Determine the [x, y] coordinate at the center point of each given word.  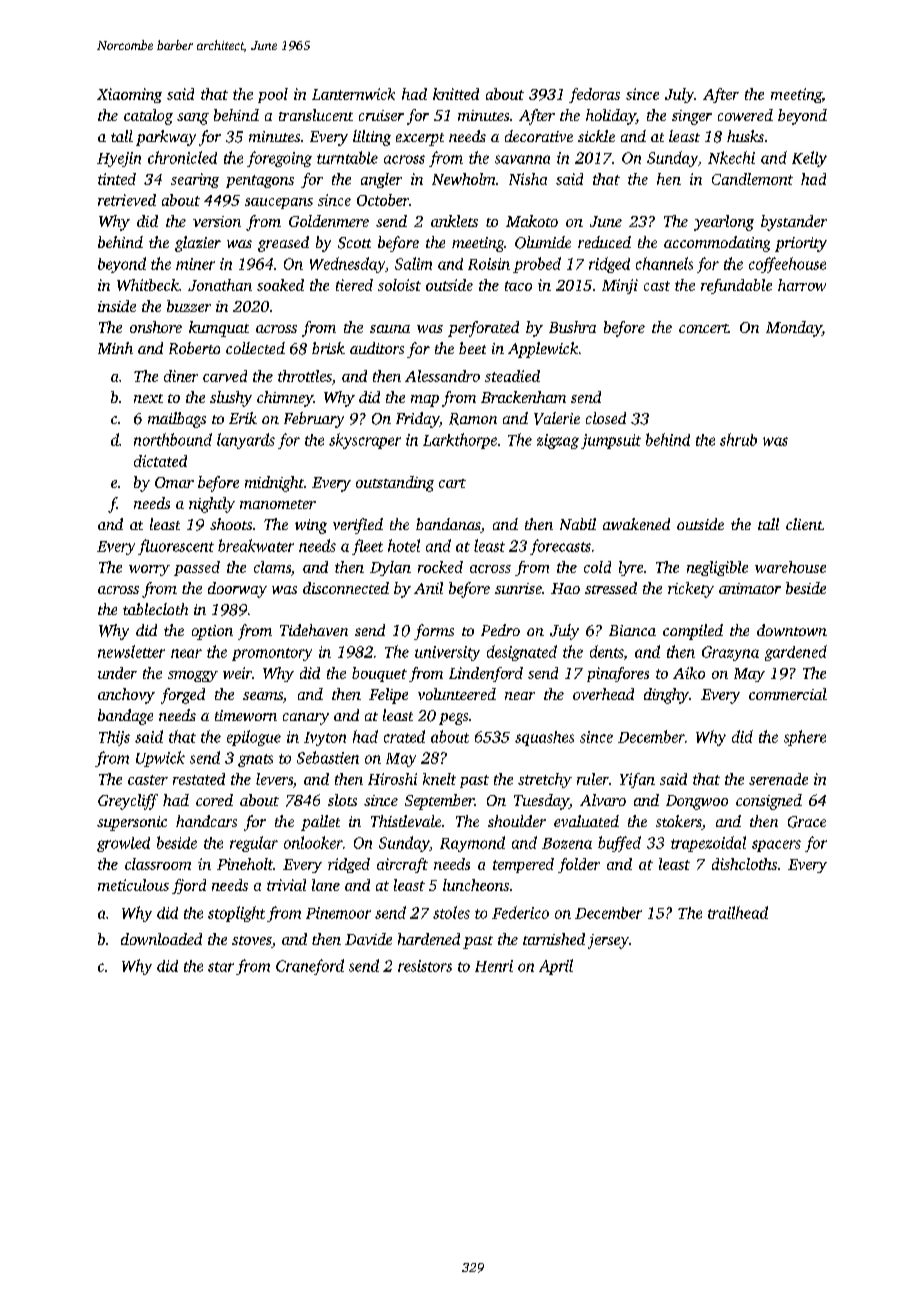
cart [452, 483]
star [221, 967]
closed [606, 418]
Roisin [489, 264]
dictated [160, 461]
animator [750, 588]
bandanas [448, 525]
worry [149, 570]
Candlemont [752, 179]
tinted [117, 179]
